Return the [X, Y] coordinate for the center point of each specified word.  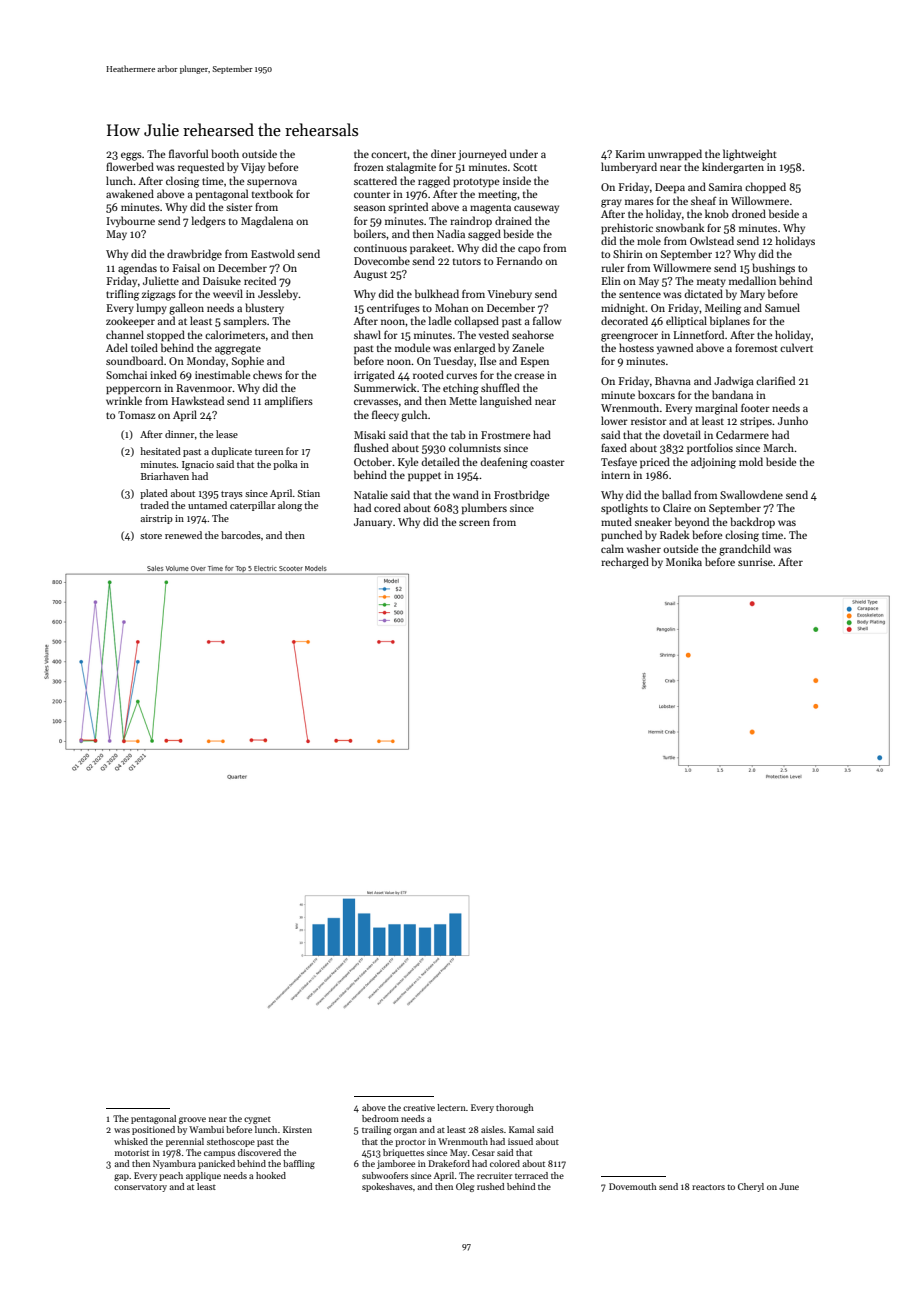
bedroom [380, 1118]
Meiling [723, 309]
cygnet [257, 1120]
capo [529, 250]
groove [192, 1120]
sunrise [755, 562]
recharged [625, 563]
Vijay [253, 168]
